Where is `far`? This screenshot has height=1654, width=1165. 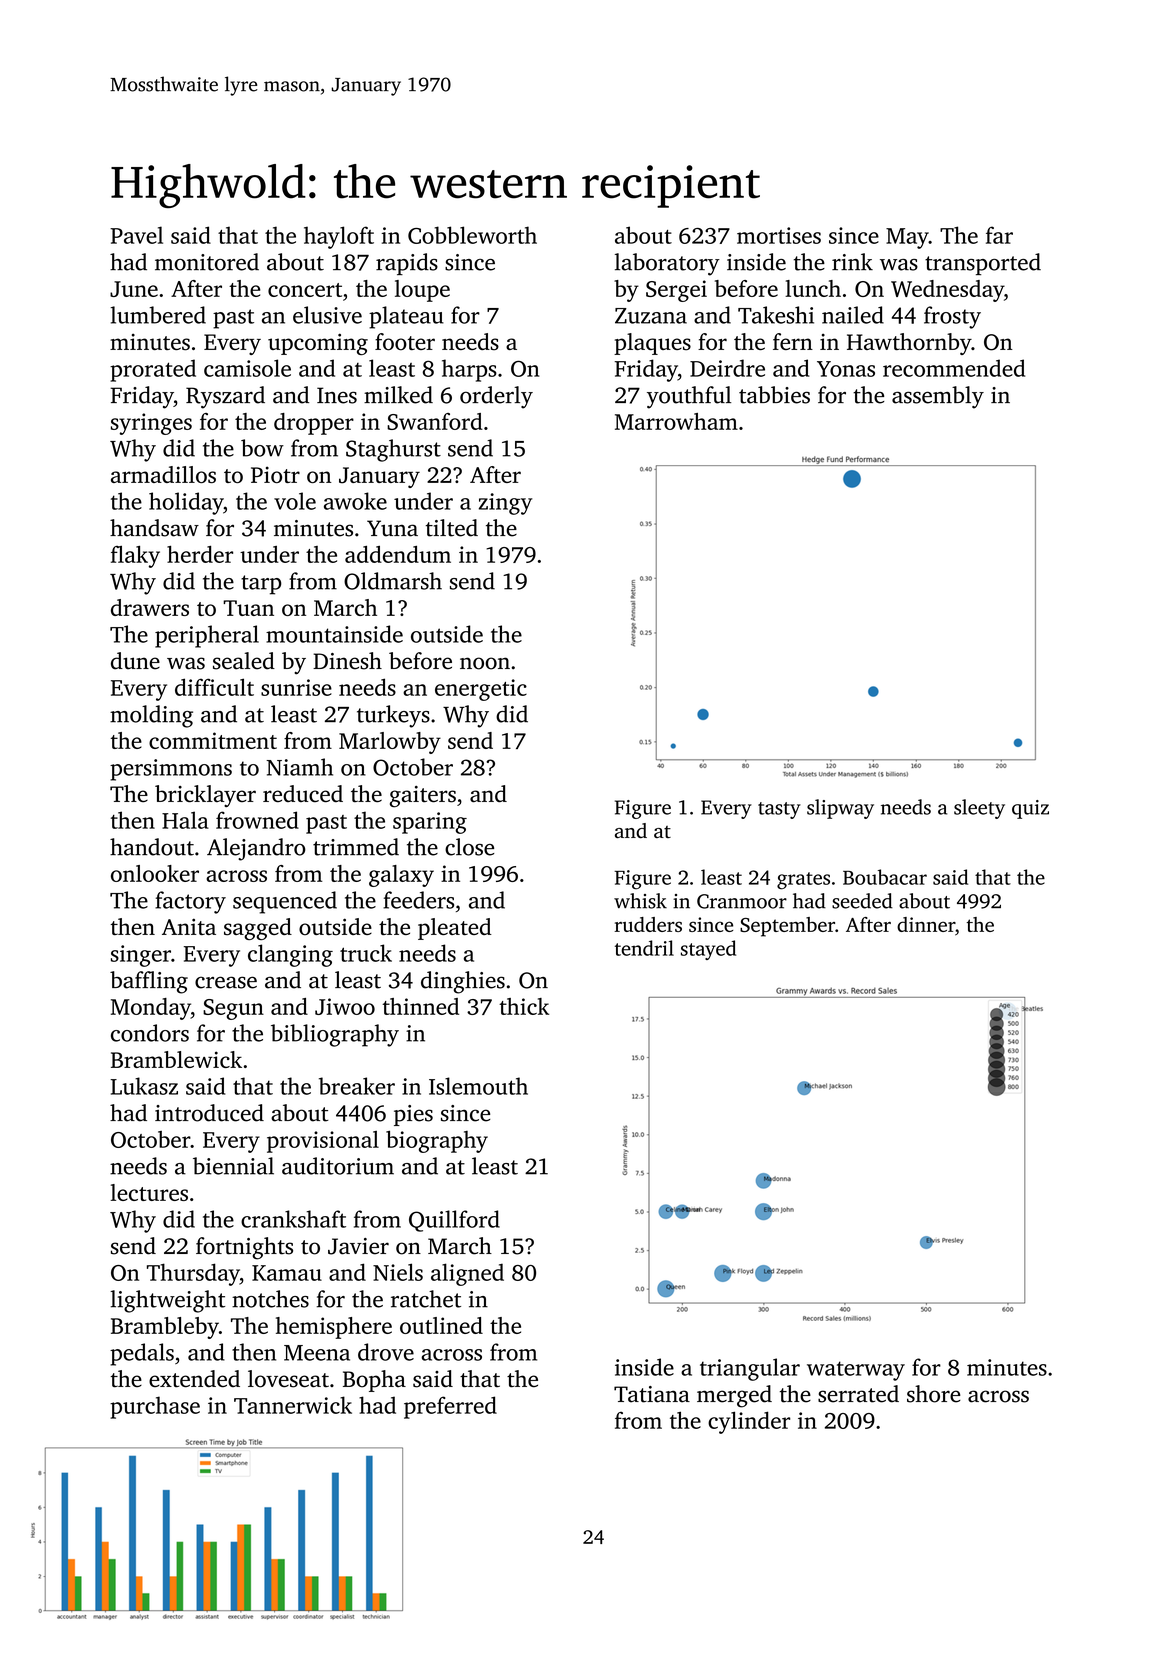 far is located at coordinates (999, 235).
